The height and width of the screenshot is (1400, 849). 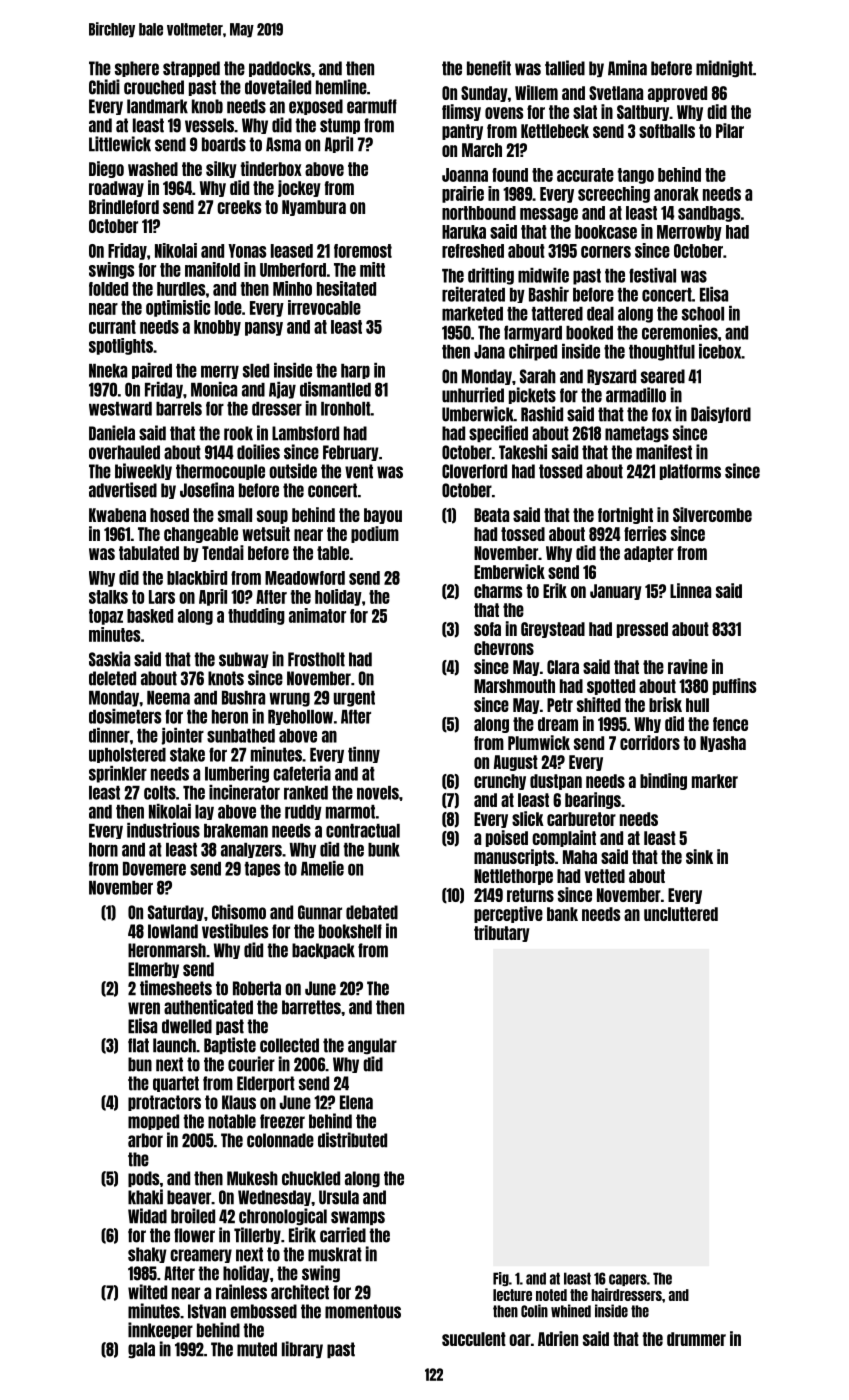 What do you see at coordinates (108, 289) in the screenshot?
I see `folded` at bounding box center [108, 289].
